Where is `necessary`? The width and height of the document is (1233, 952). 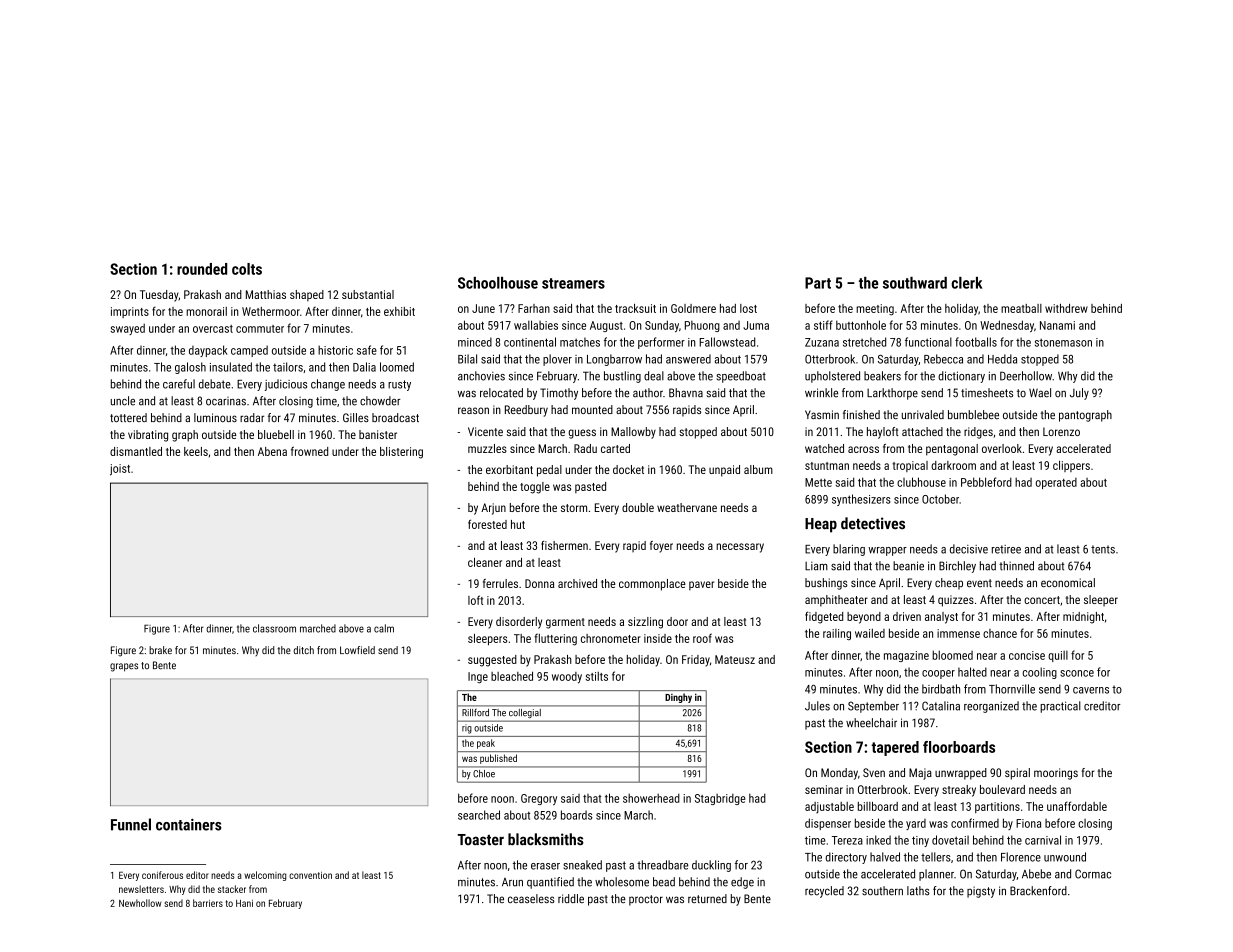
necessary is located at coordinates (740, 548).
